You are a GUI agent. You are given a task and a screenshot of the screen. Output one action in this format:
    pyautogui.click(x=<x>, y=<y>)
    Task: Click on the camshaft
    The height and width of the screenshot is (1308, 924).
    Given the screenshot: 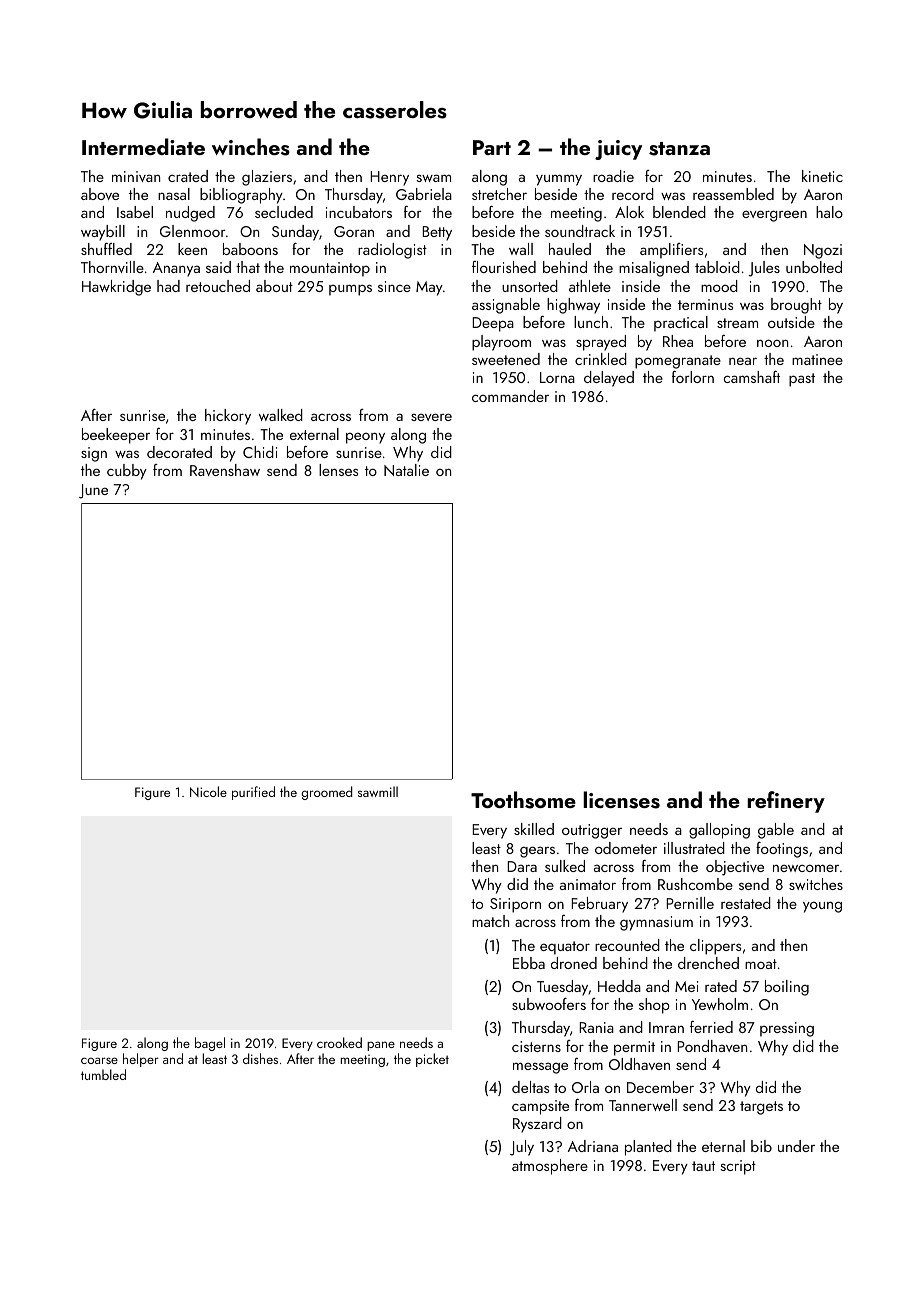 What is the action you would take?
    pyautogui.click(x=751, y=377)
